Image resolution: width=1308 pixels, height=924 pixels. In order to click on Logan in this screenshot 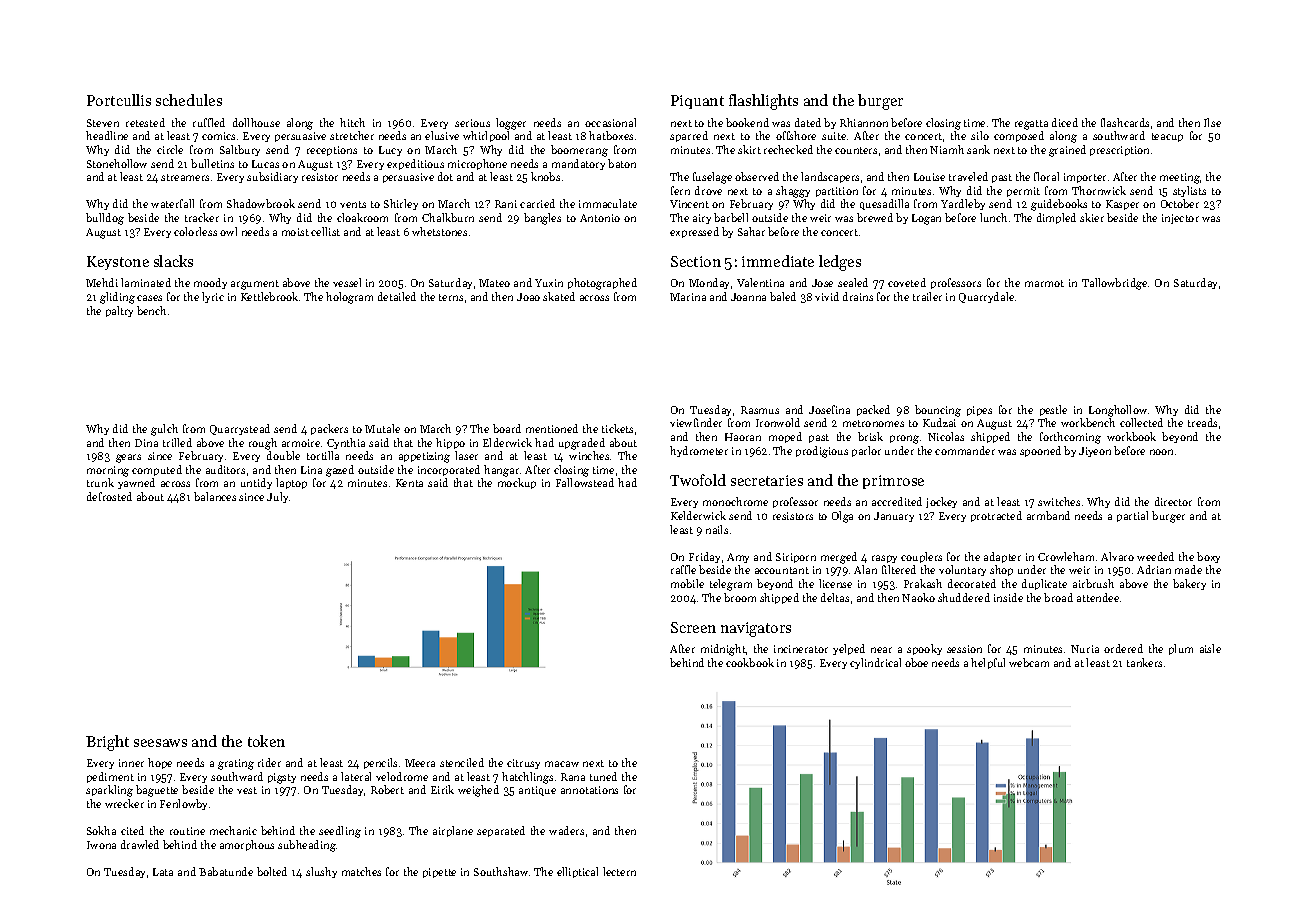, I will do `click(926, 219)`.
